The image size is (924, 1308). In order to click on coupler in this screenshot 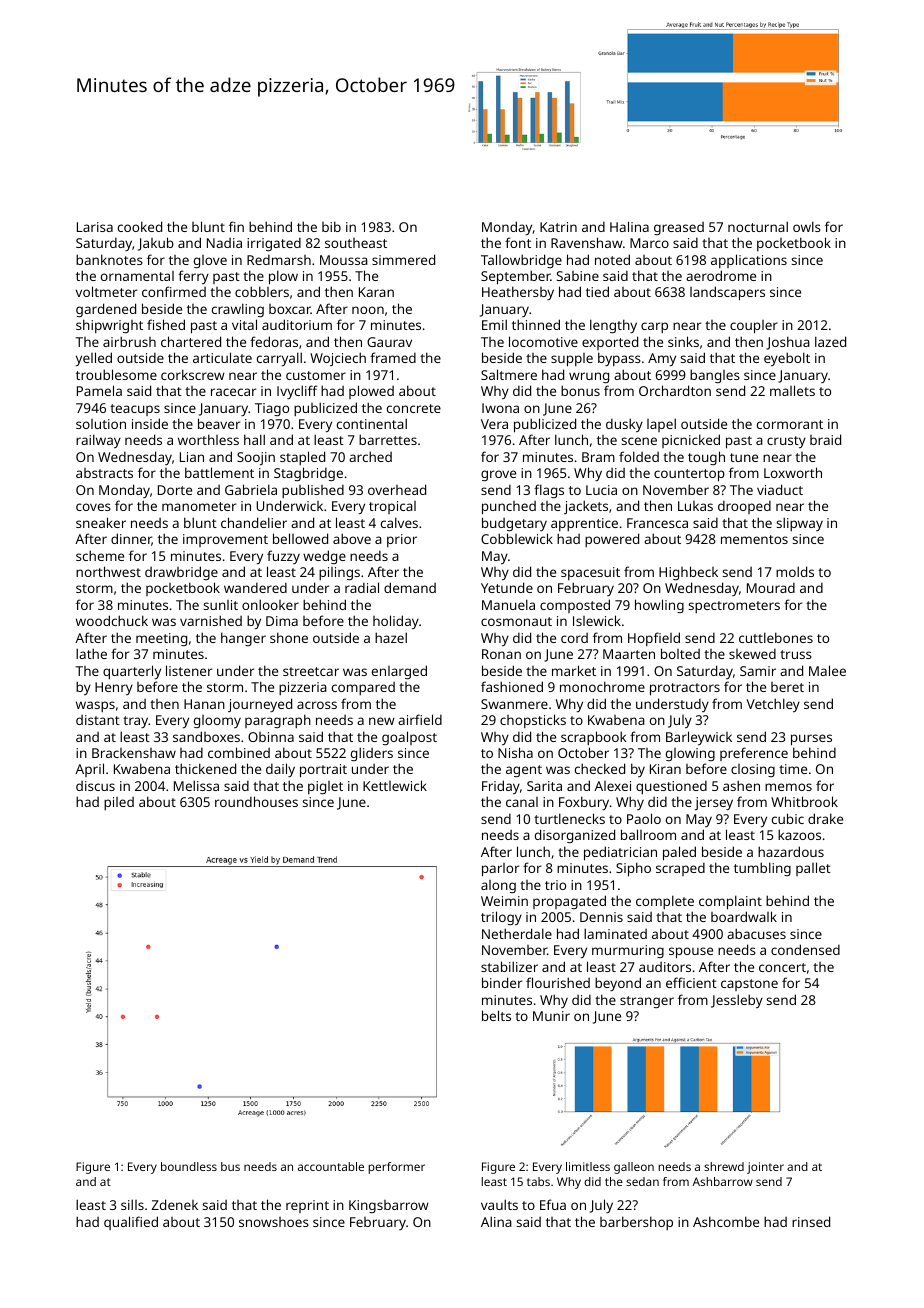, I will do `click(754, 327)`.
